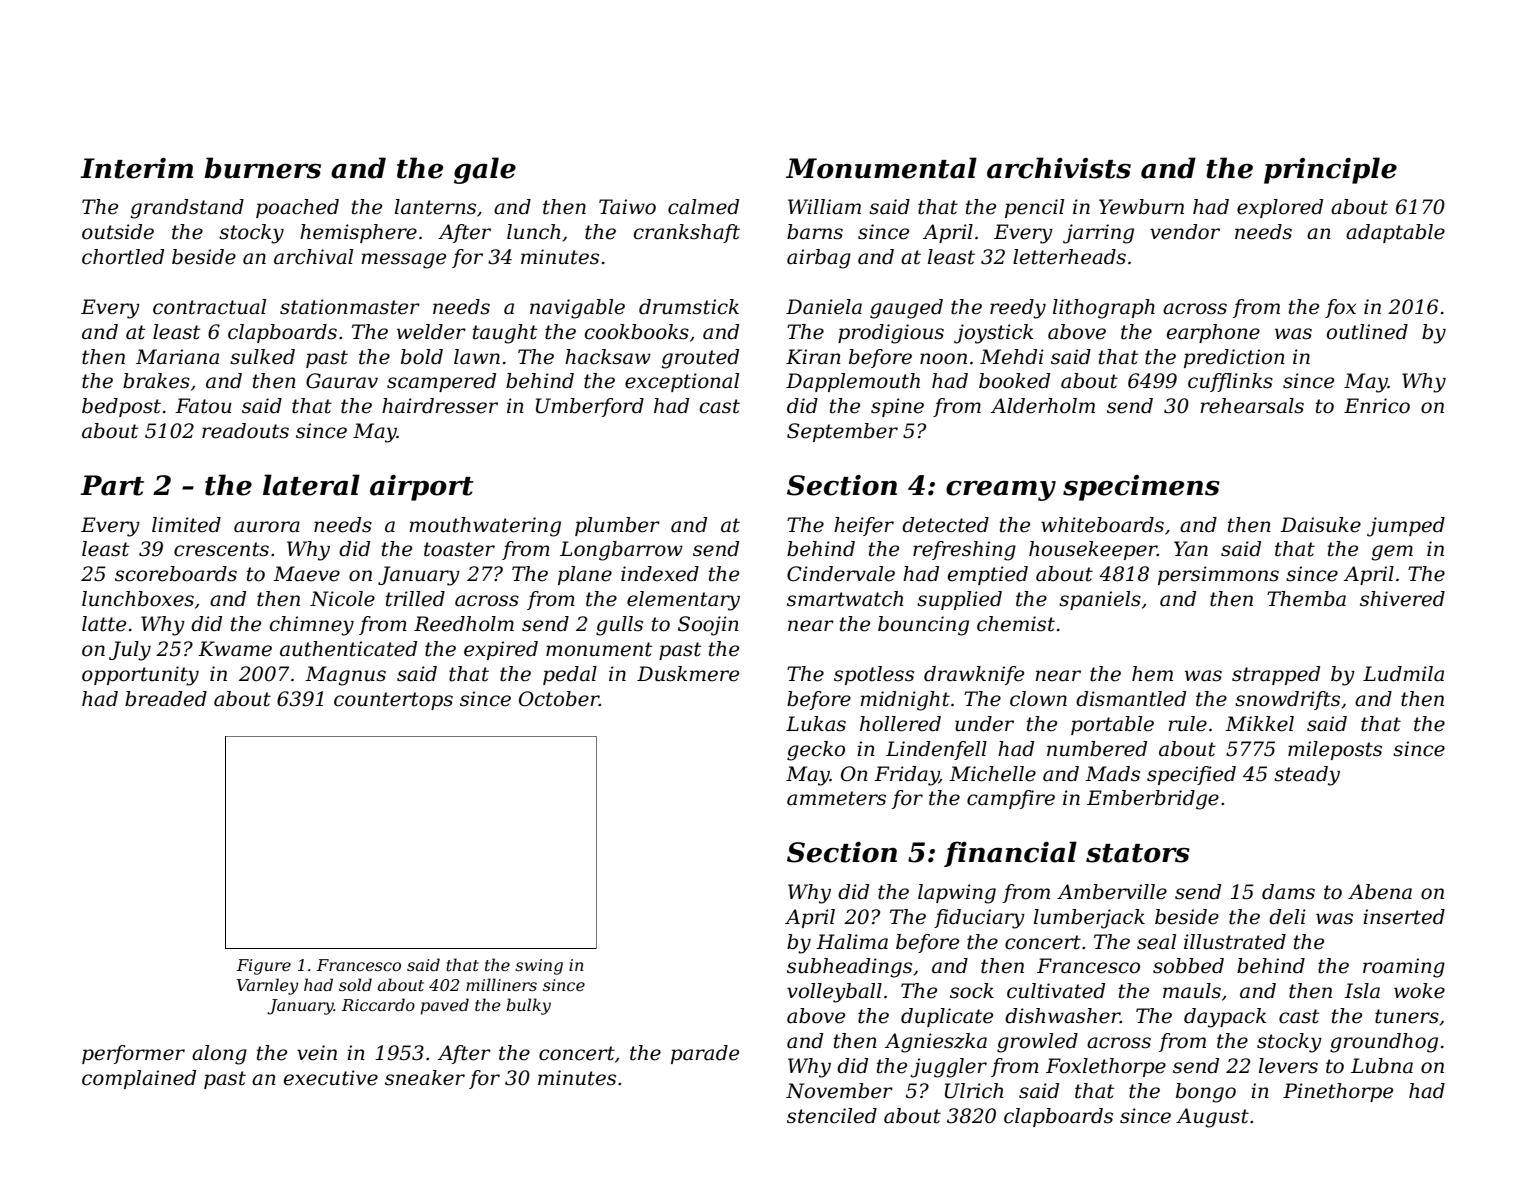 The height and width of the document is (1180, 1527). I want to click on Amberville, so click(1112, 892).
